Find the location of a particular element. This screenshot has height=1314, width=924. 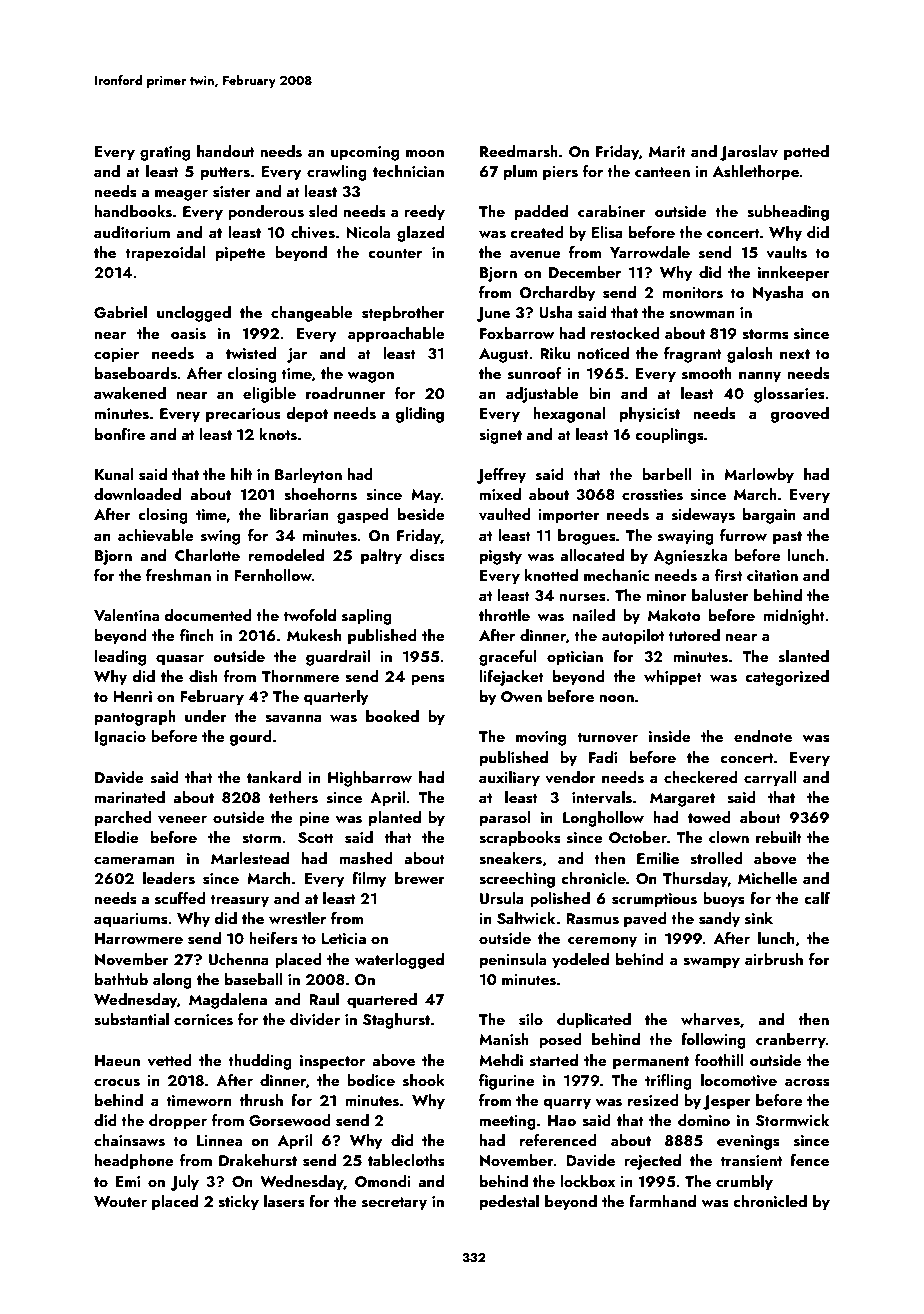

savanna is located at coordinates (293, 719).
